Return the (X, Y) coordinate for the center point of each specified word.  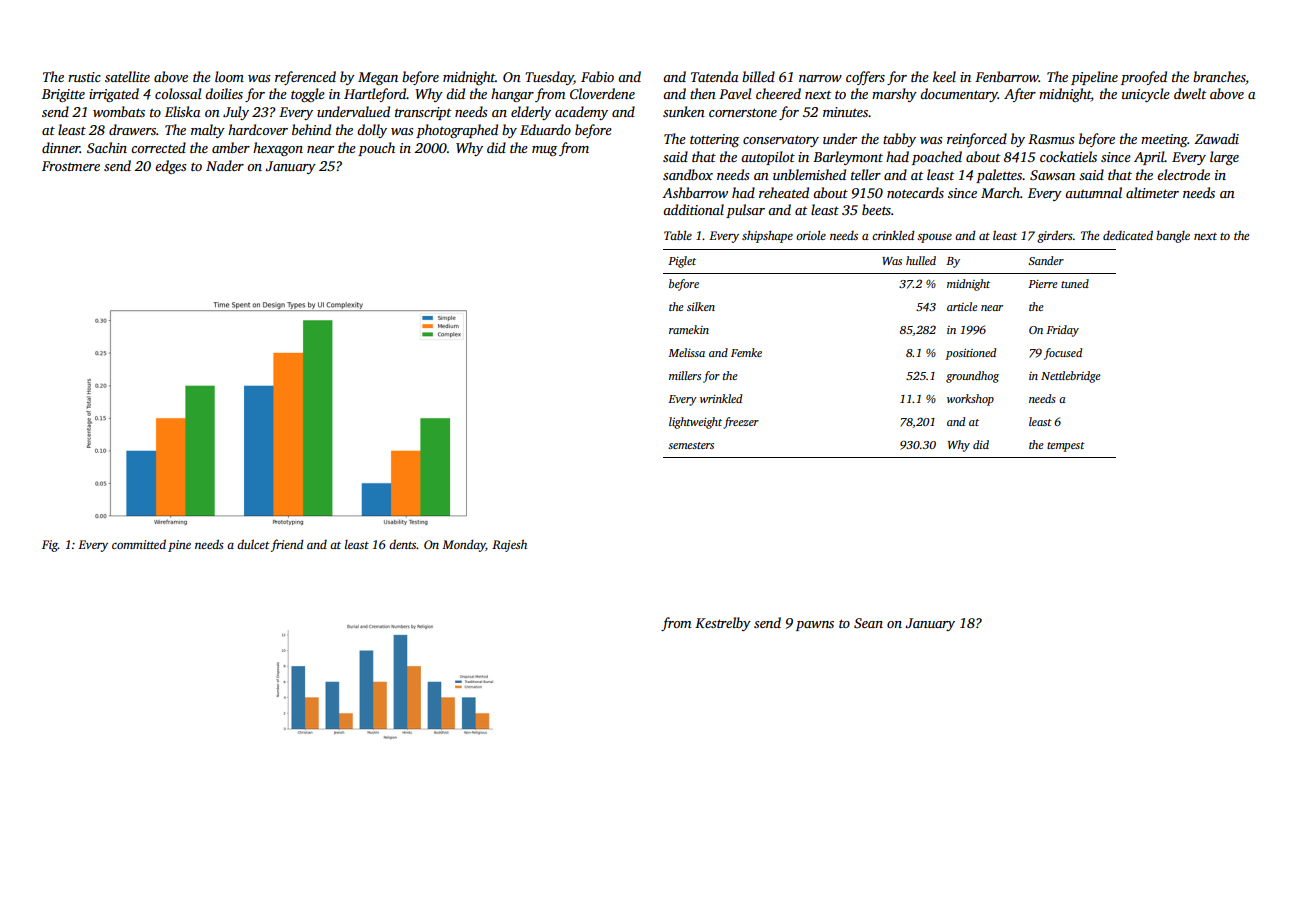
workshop (970, 400)
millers (685, 375)
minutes (845, 112)
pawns (815, 626)
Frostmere (71, 166)
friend (287, 545)
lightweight (695, 423)
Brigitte (63, 95)
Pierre (1043, 284)
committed (139, 544)
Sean (868, 623)
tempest (1066, 447)
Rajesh (509, 545)
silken (701, 306)
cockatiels (1068, 156)
